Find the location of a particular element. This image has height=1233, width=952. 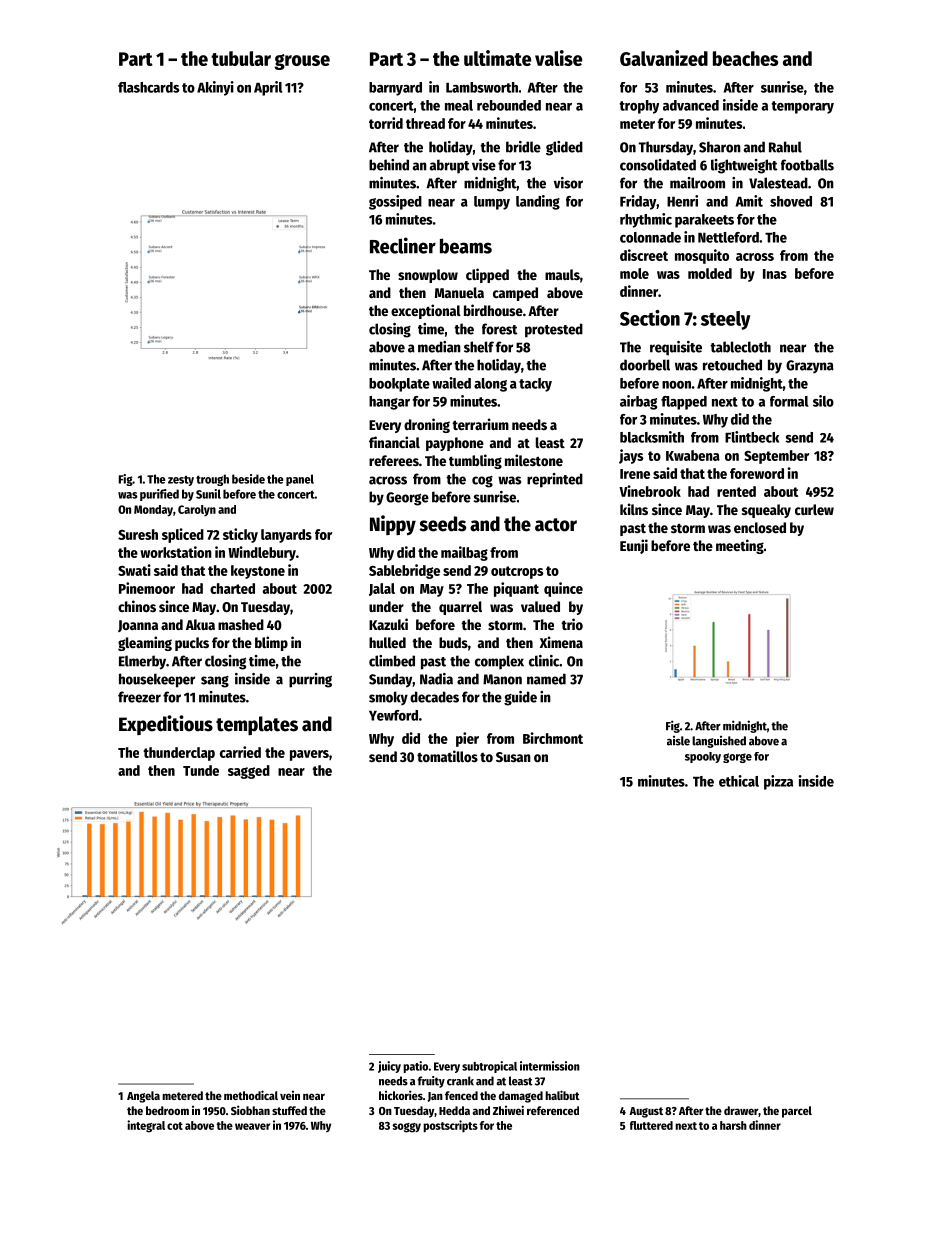

Nippy is located at coordinates (393, 525).
